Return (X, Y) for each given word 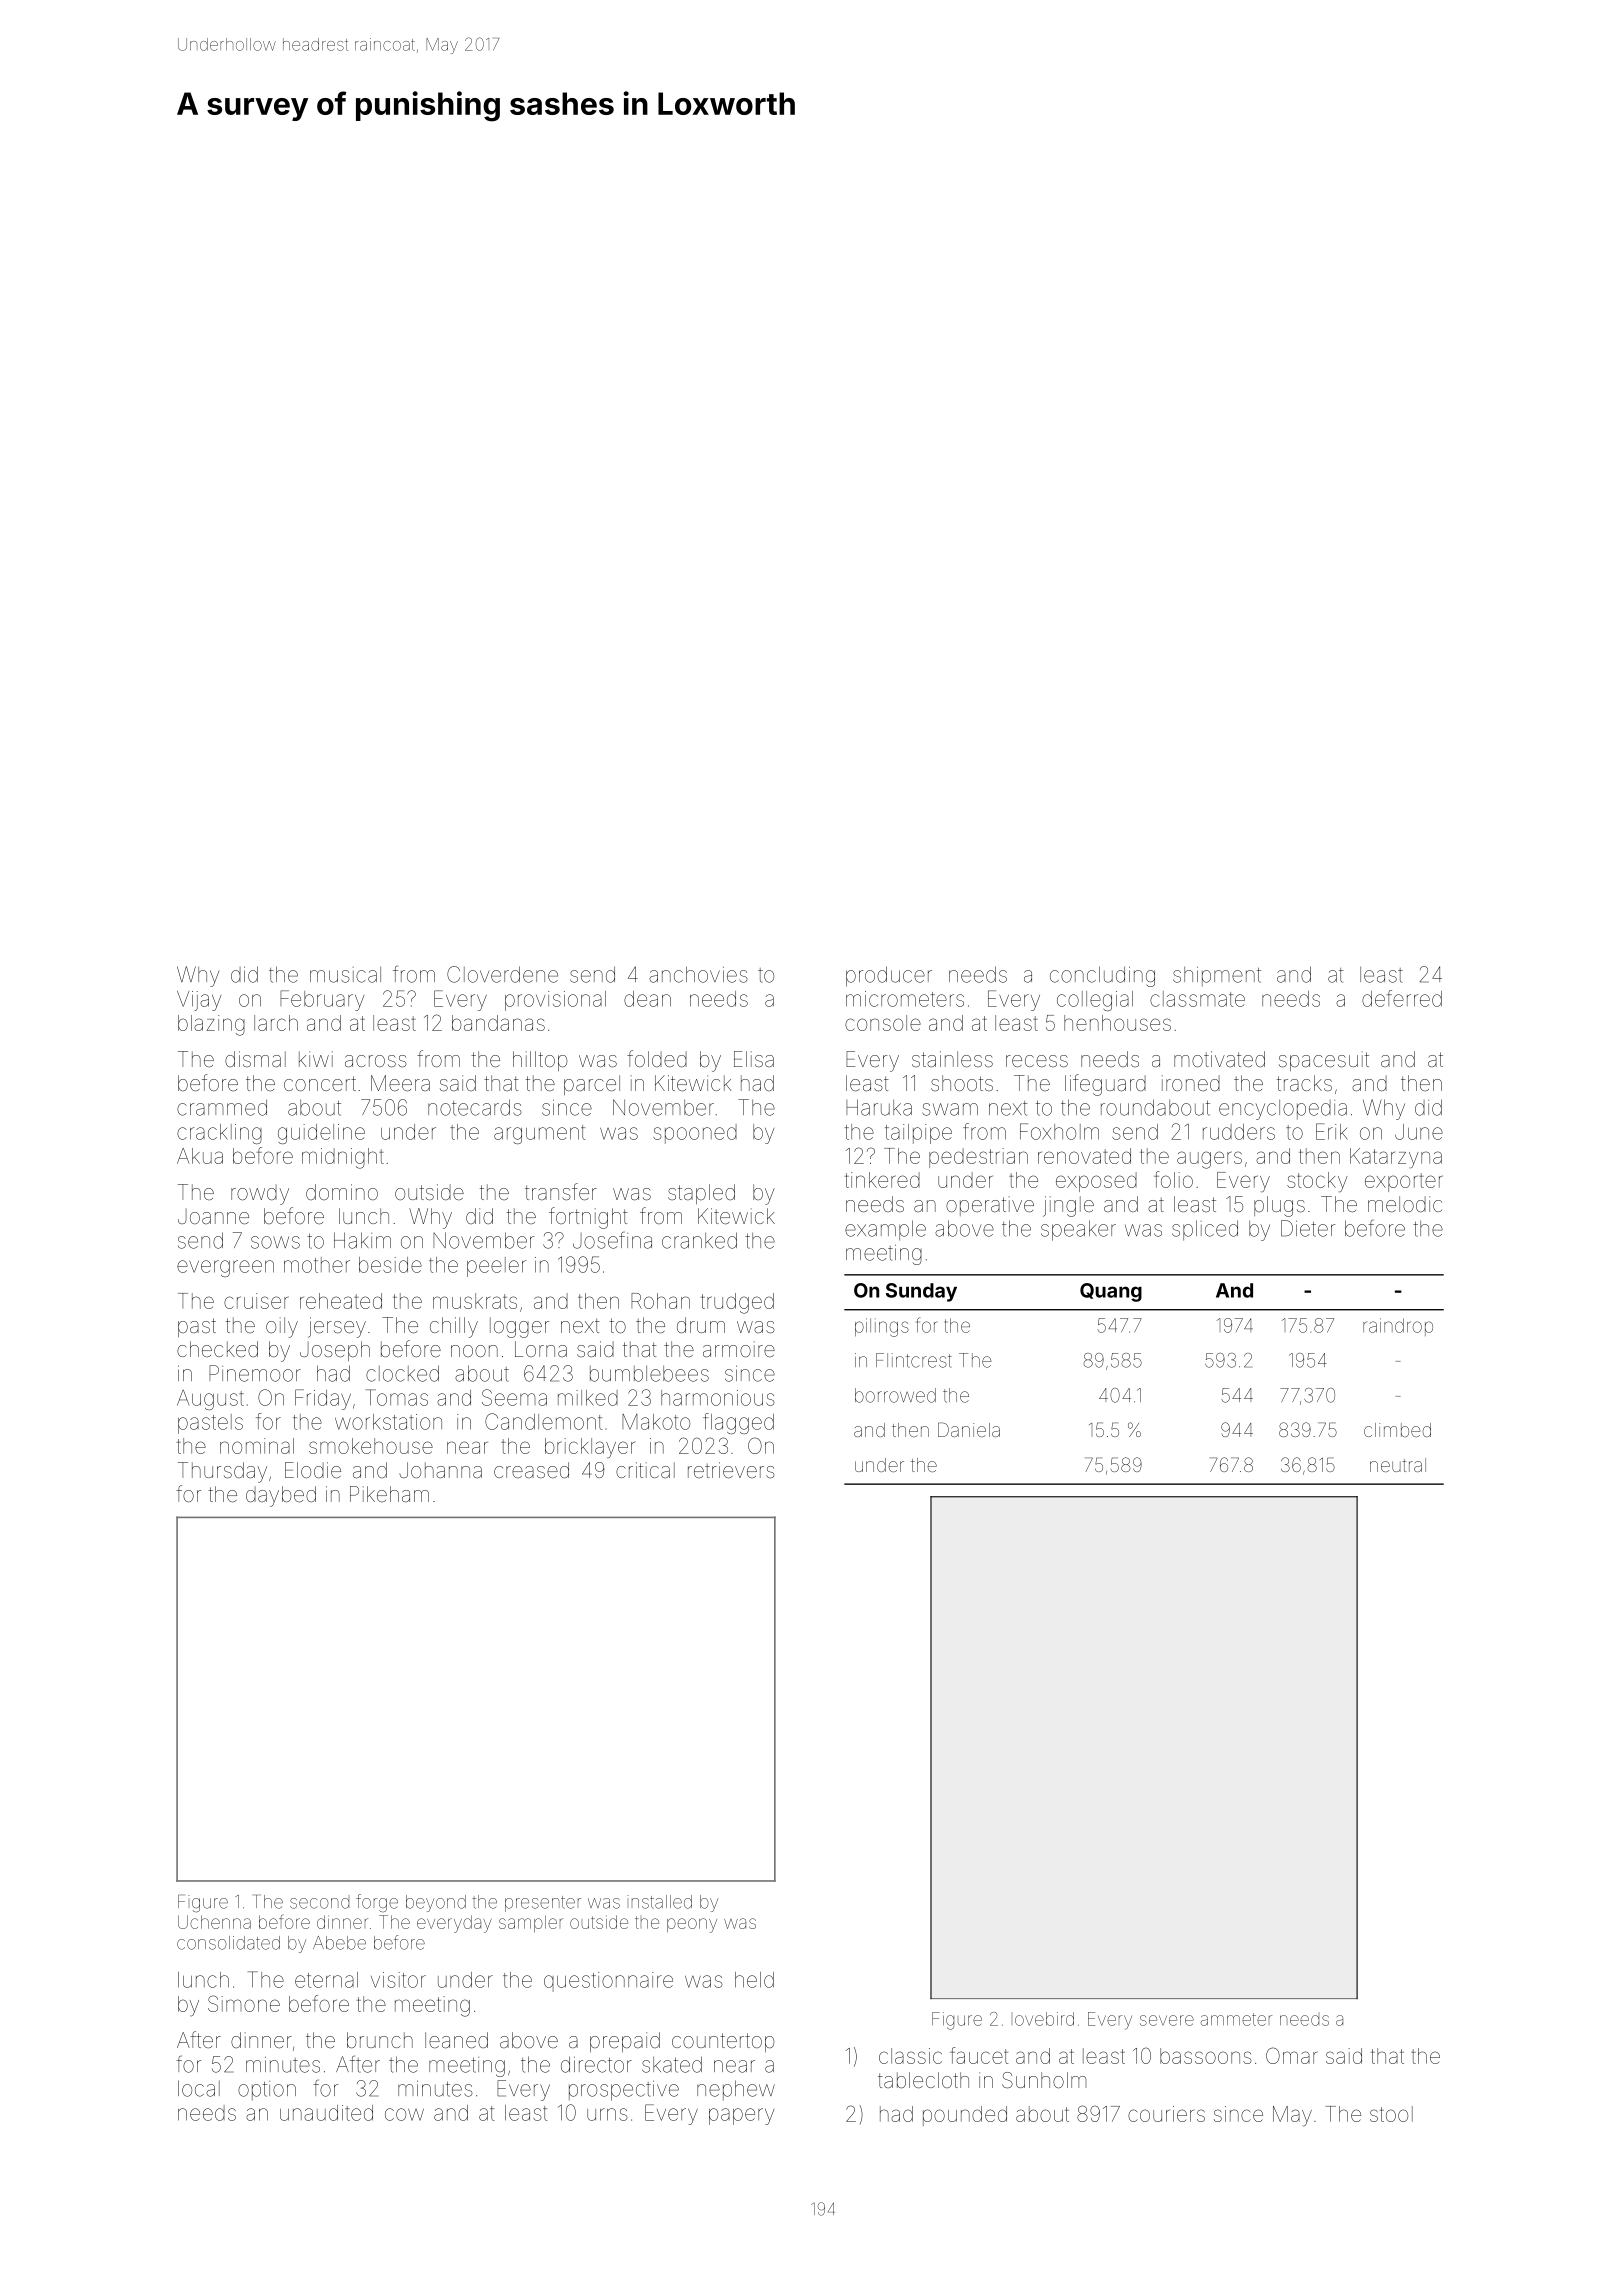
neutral (1398, 1465)
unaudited (326, 2113)
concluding (1102, 976)
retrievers (731, 1470)
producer (889, 976)
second (319, 1903)
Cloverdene (502, 974)
